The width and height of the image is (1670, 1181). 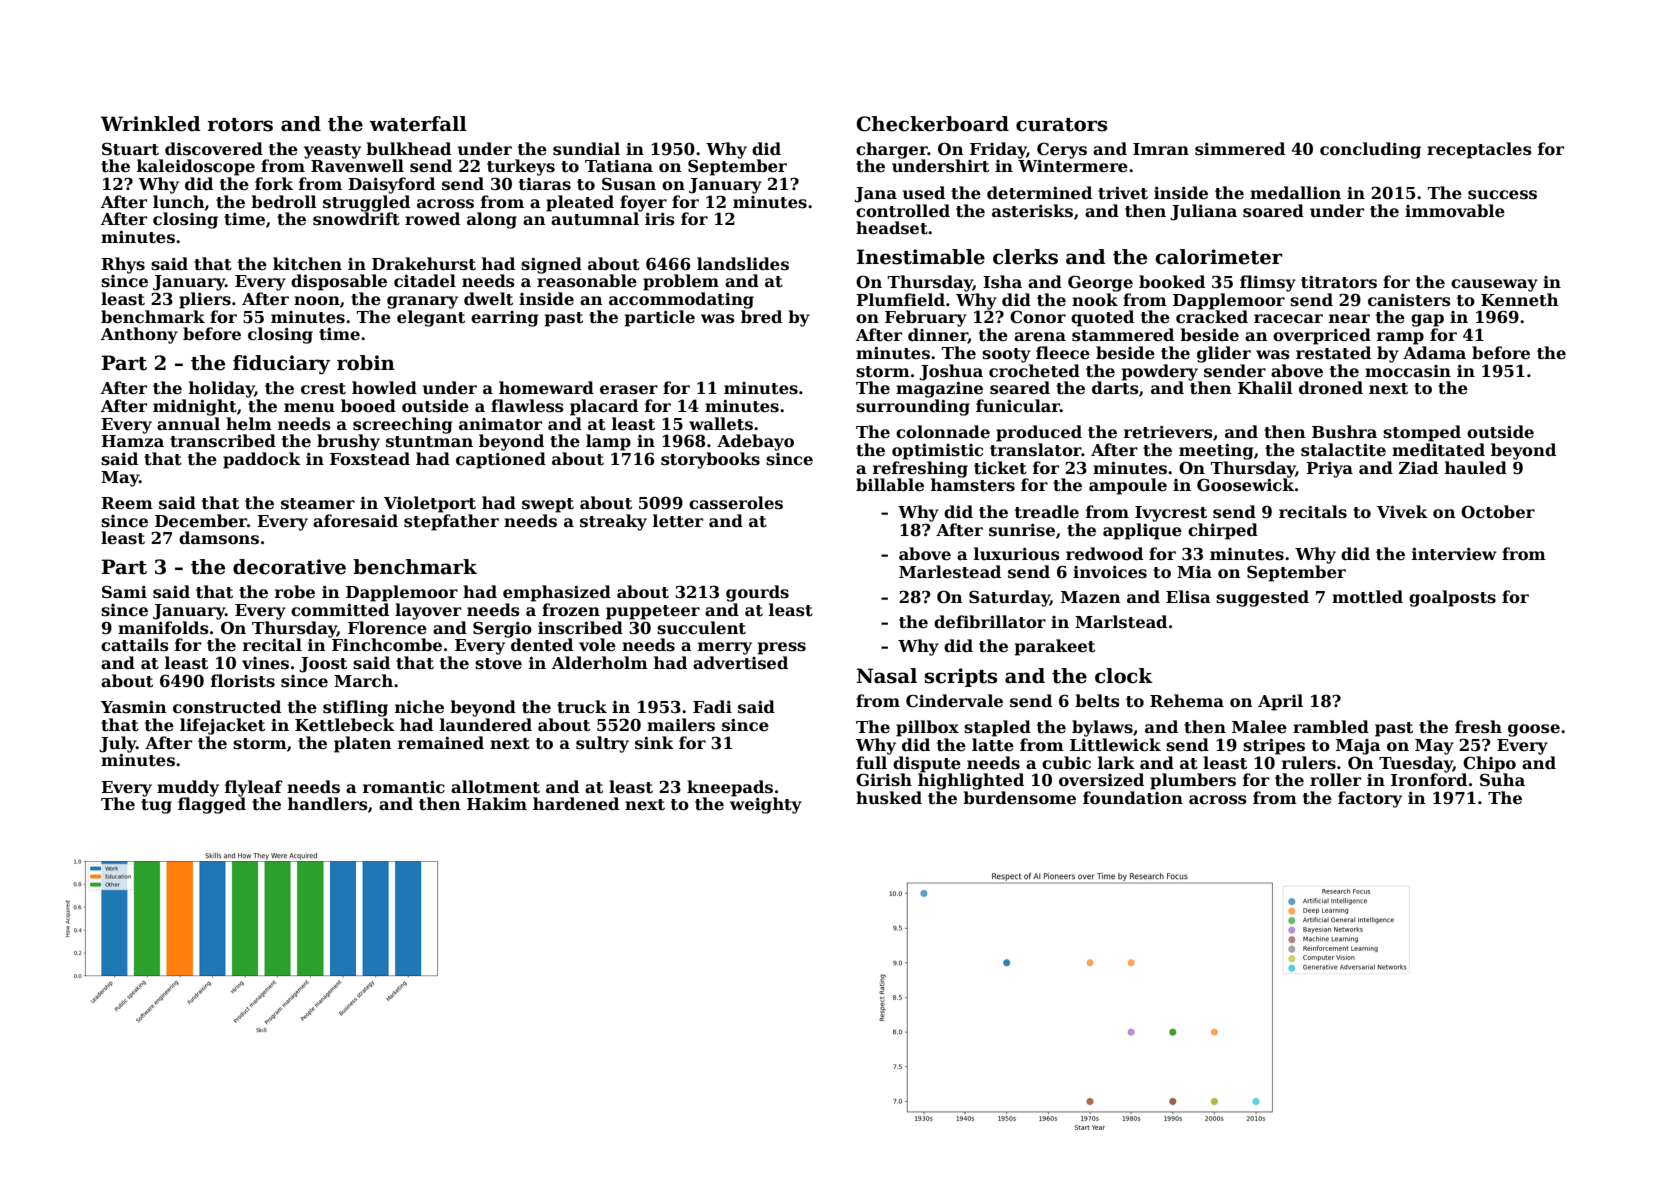 I want to click on midnight, so click(x=195, y=407).
